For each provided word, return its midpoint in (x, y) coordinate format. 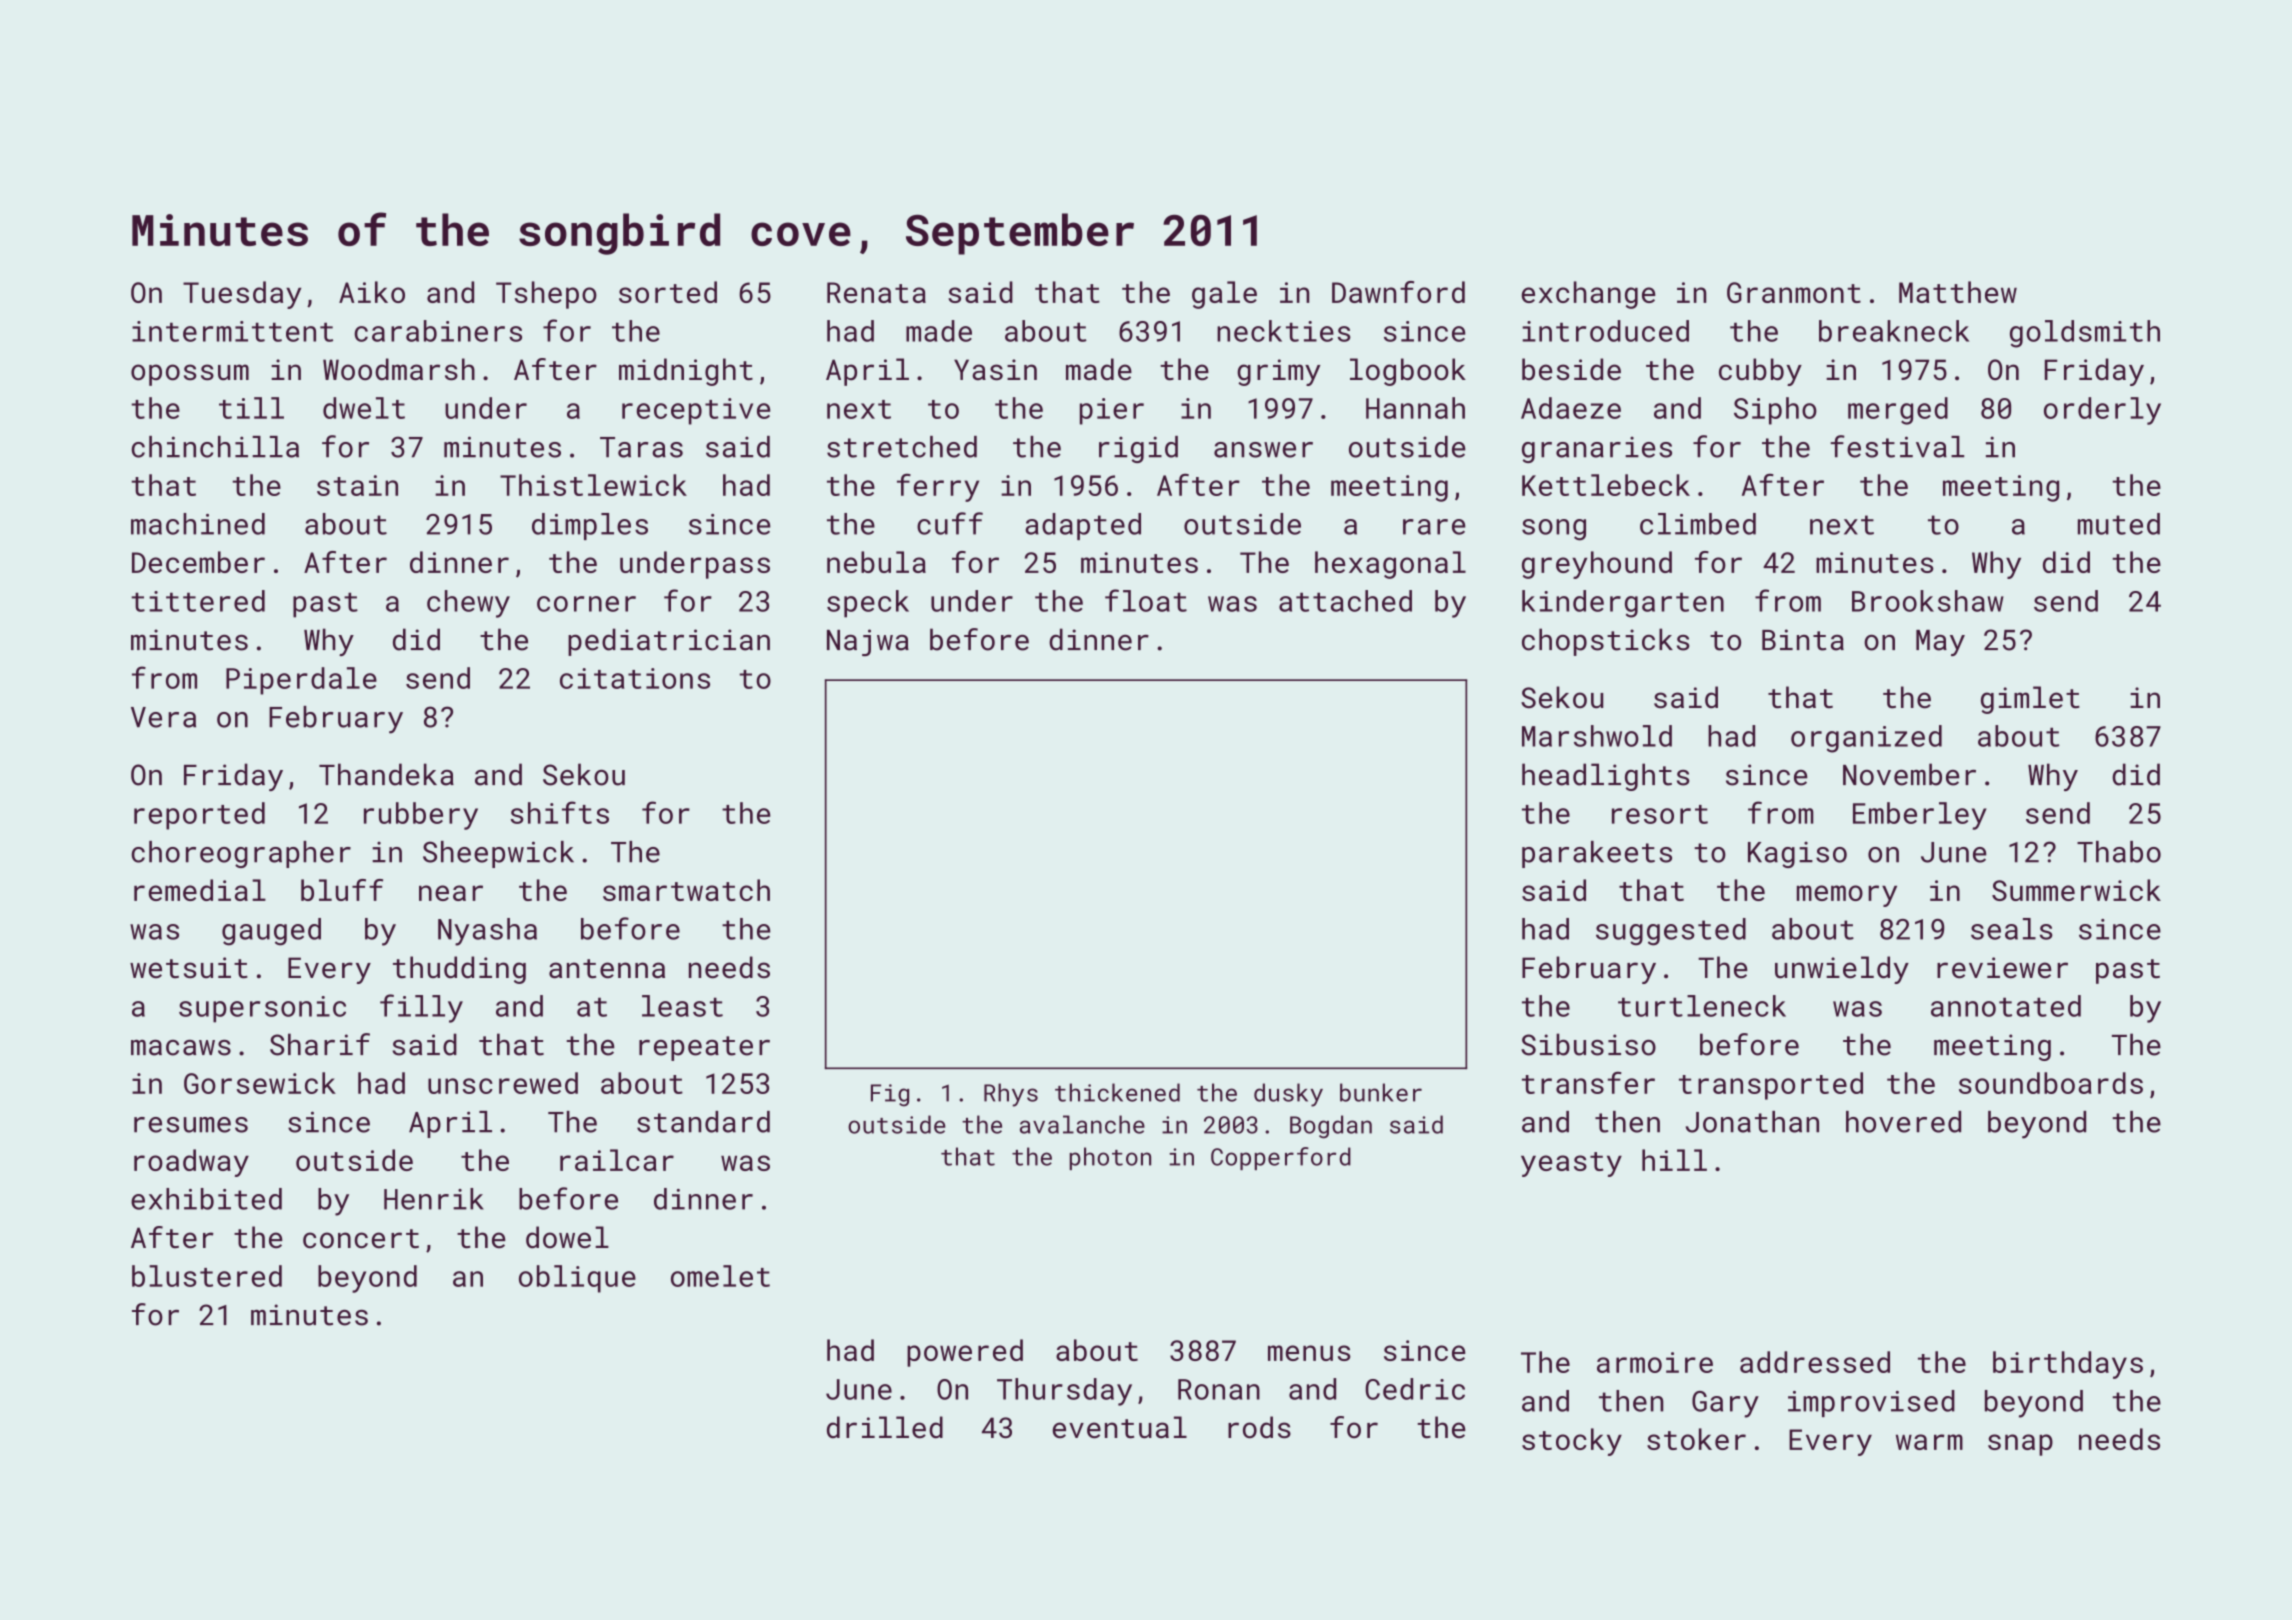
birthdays (2068, 1365)
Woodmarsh (399, 369)
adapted (1083, 526)
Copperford (1281, 1158)
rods (1259, 1427)
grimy (1279, 372)
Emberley (1920, 816)
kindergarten (1623, 604)
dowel (567, 1237)
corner (586, 604)
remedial (200, 890)
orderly (2102, 411)
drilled (885, 1427)
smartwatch (686, 890)
